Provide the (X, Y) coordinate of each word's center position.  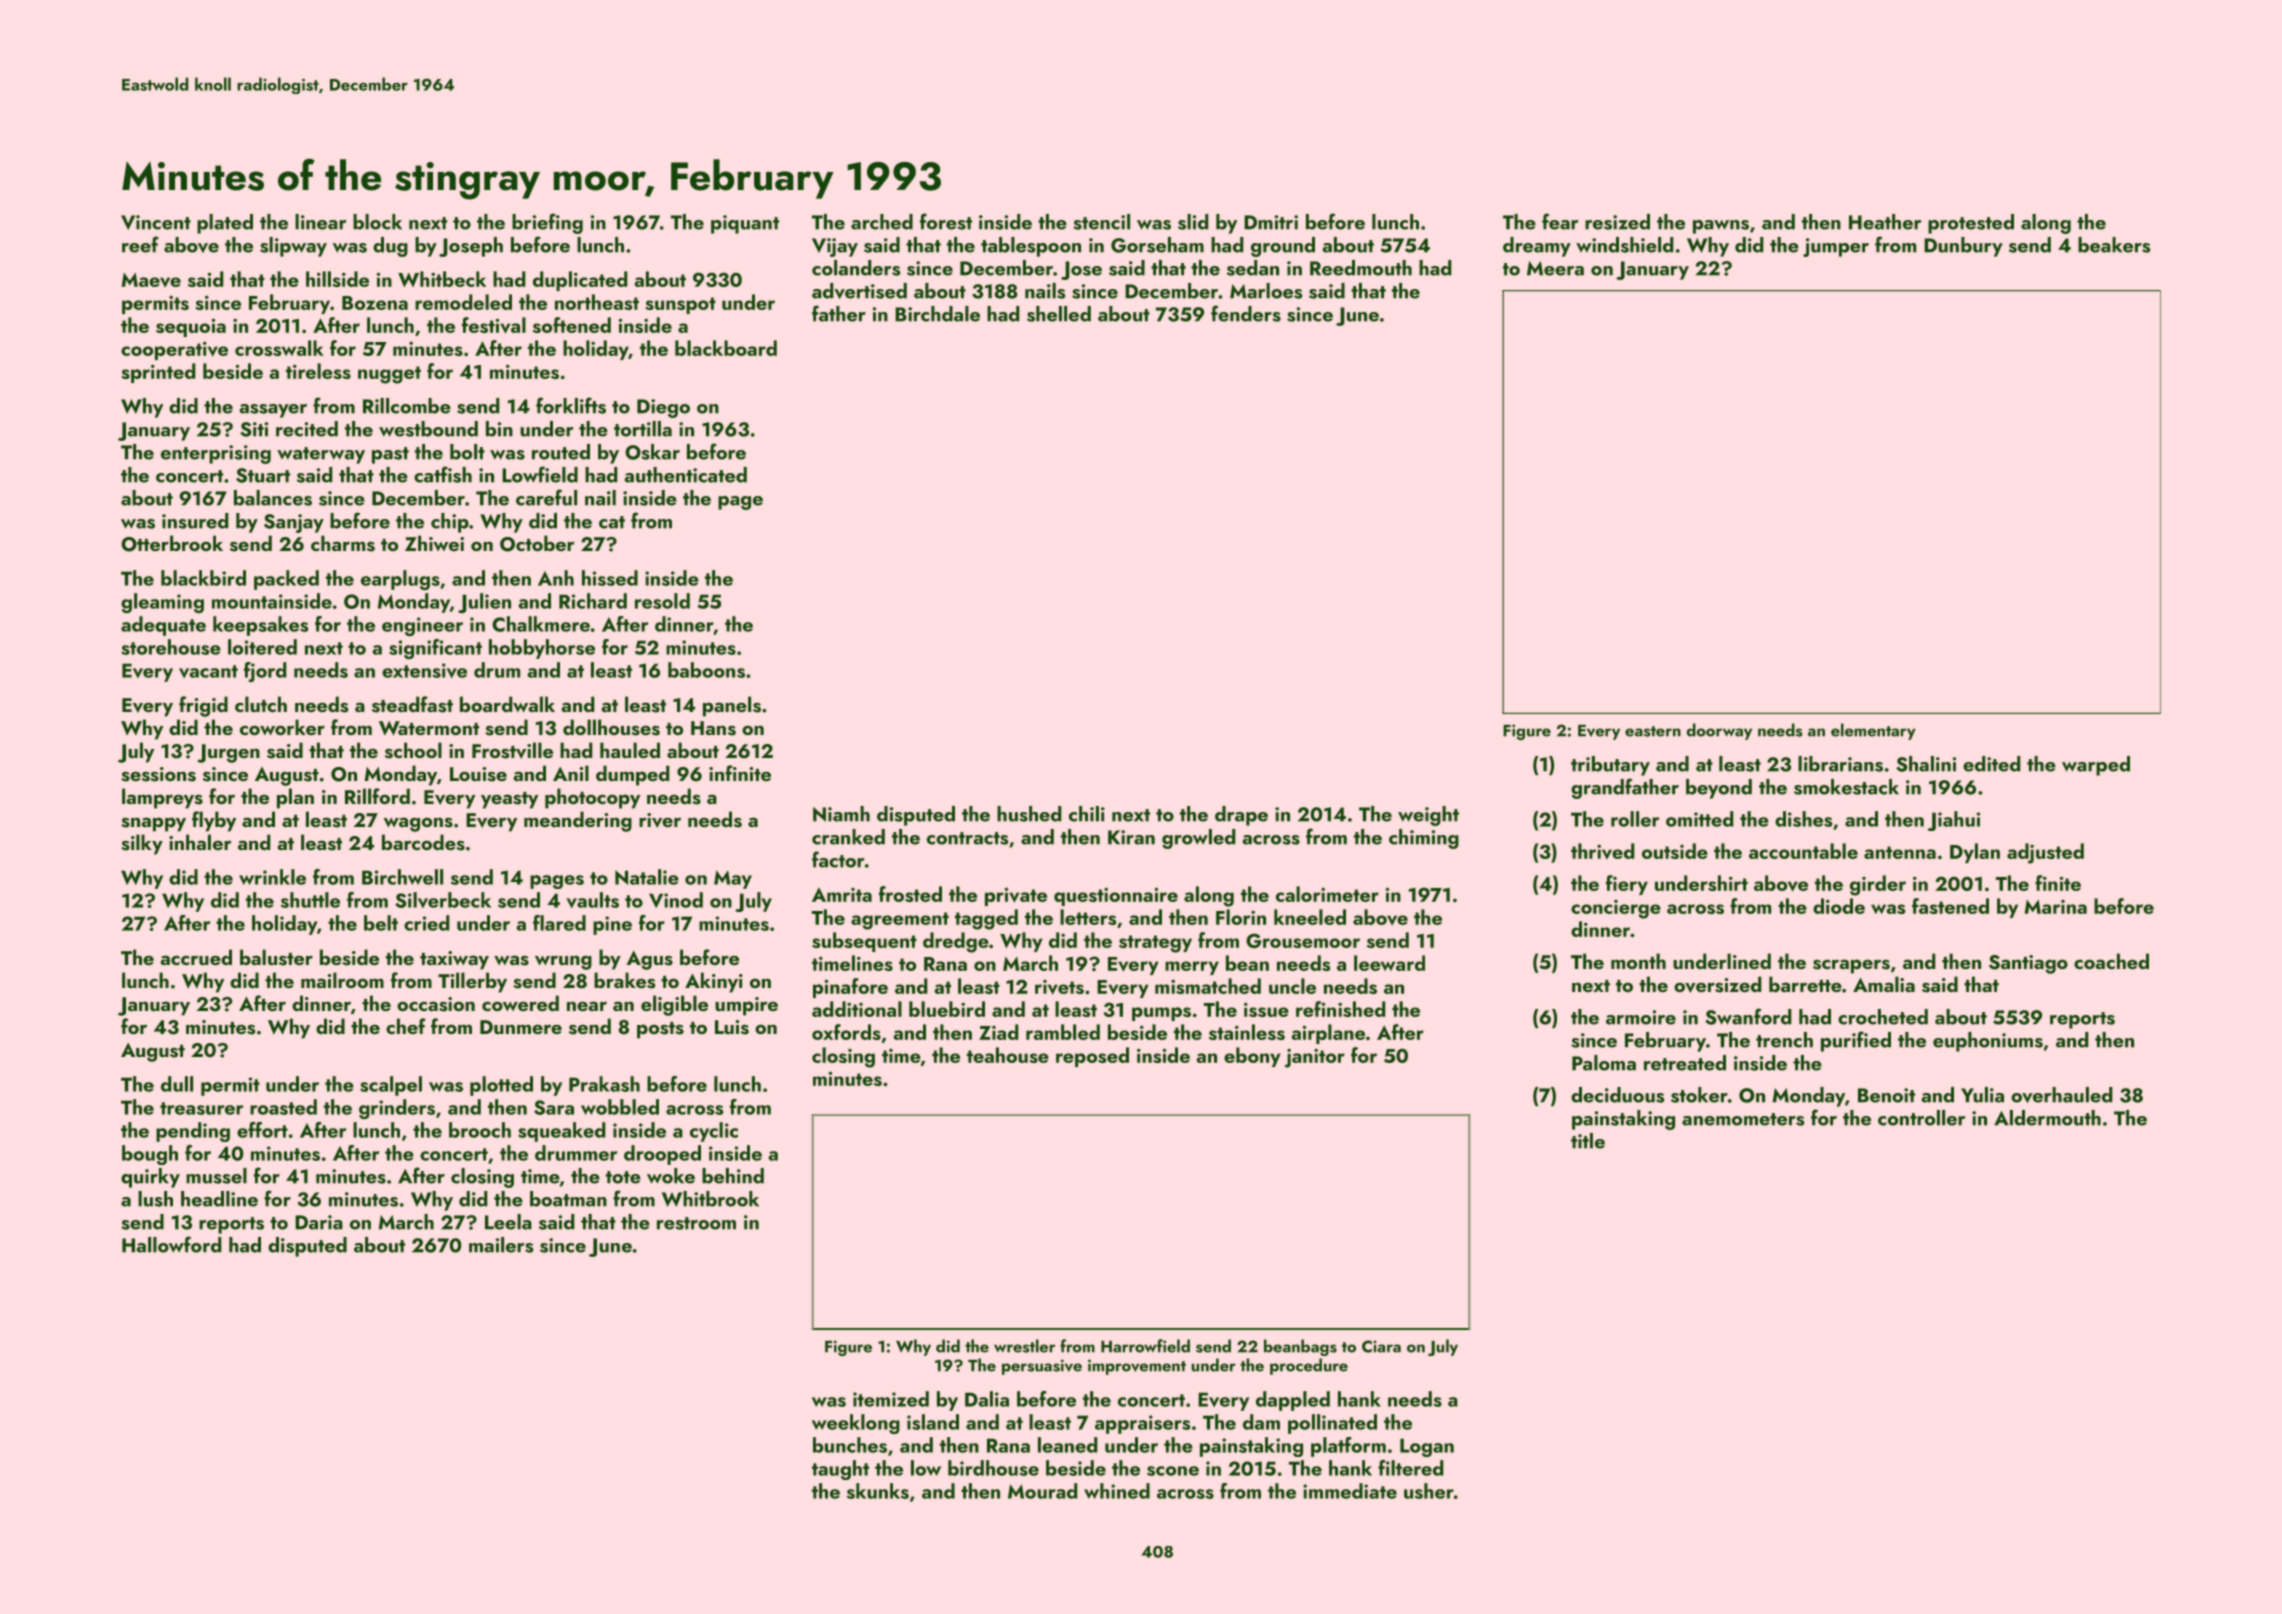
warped (2096, 766)
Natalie (647, 877)
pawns (1721, 227)
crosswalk (279, 348)
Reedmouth (1361, 268)
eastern (1653, 731)
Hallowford (171, 1244)
